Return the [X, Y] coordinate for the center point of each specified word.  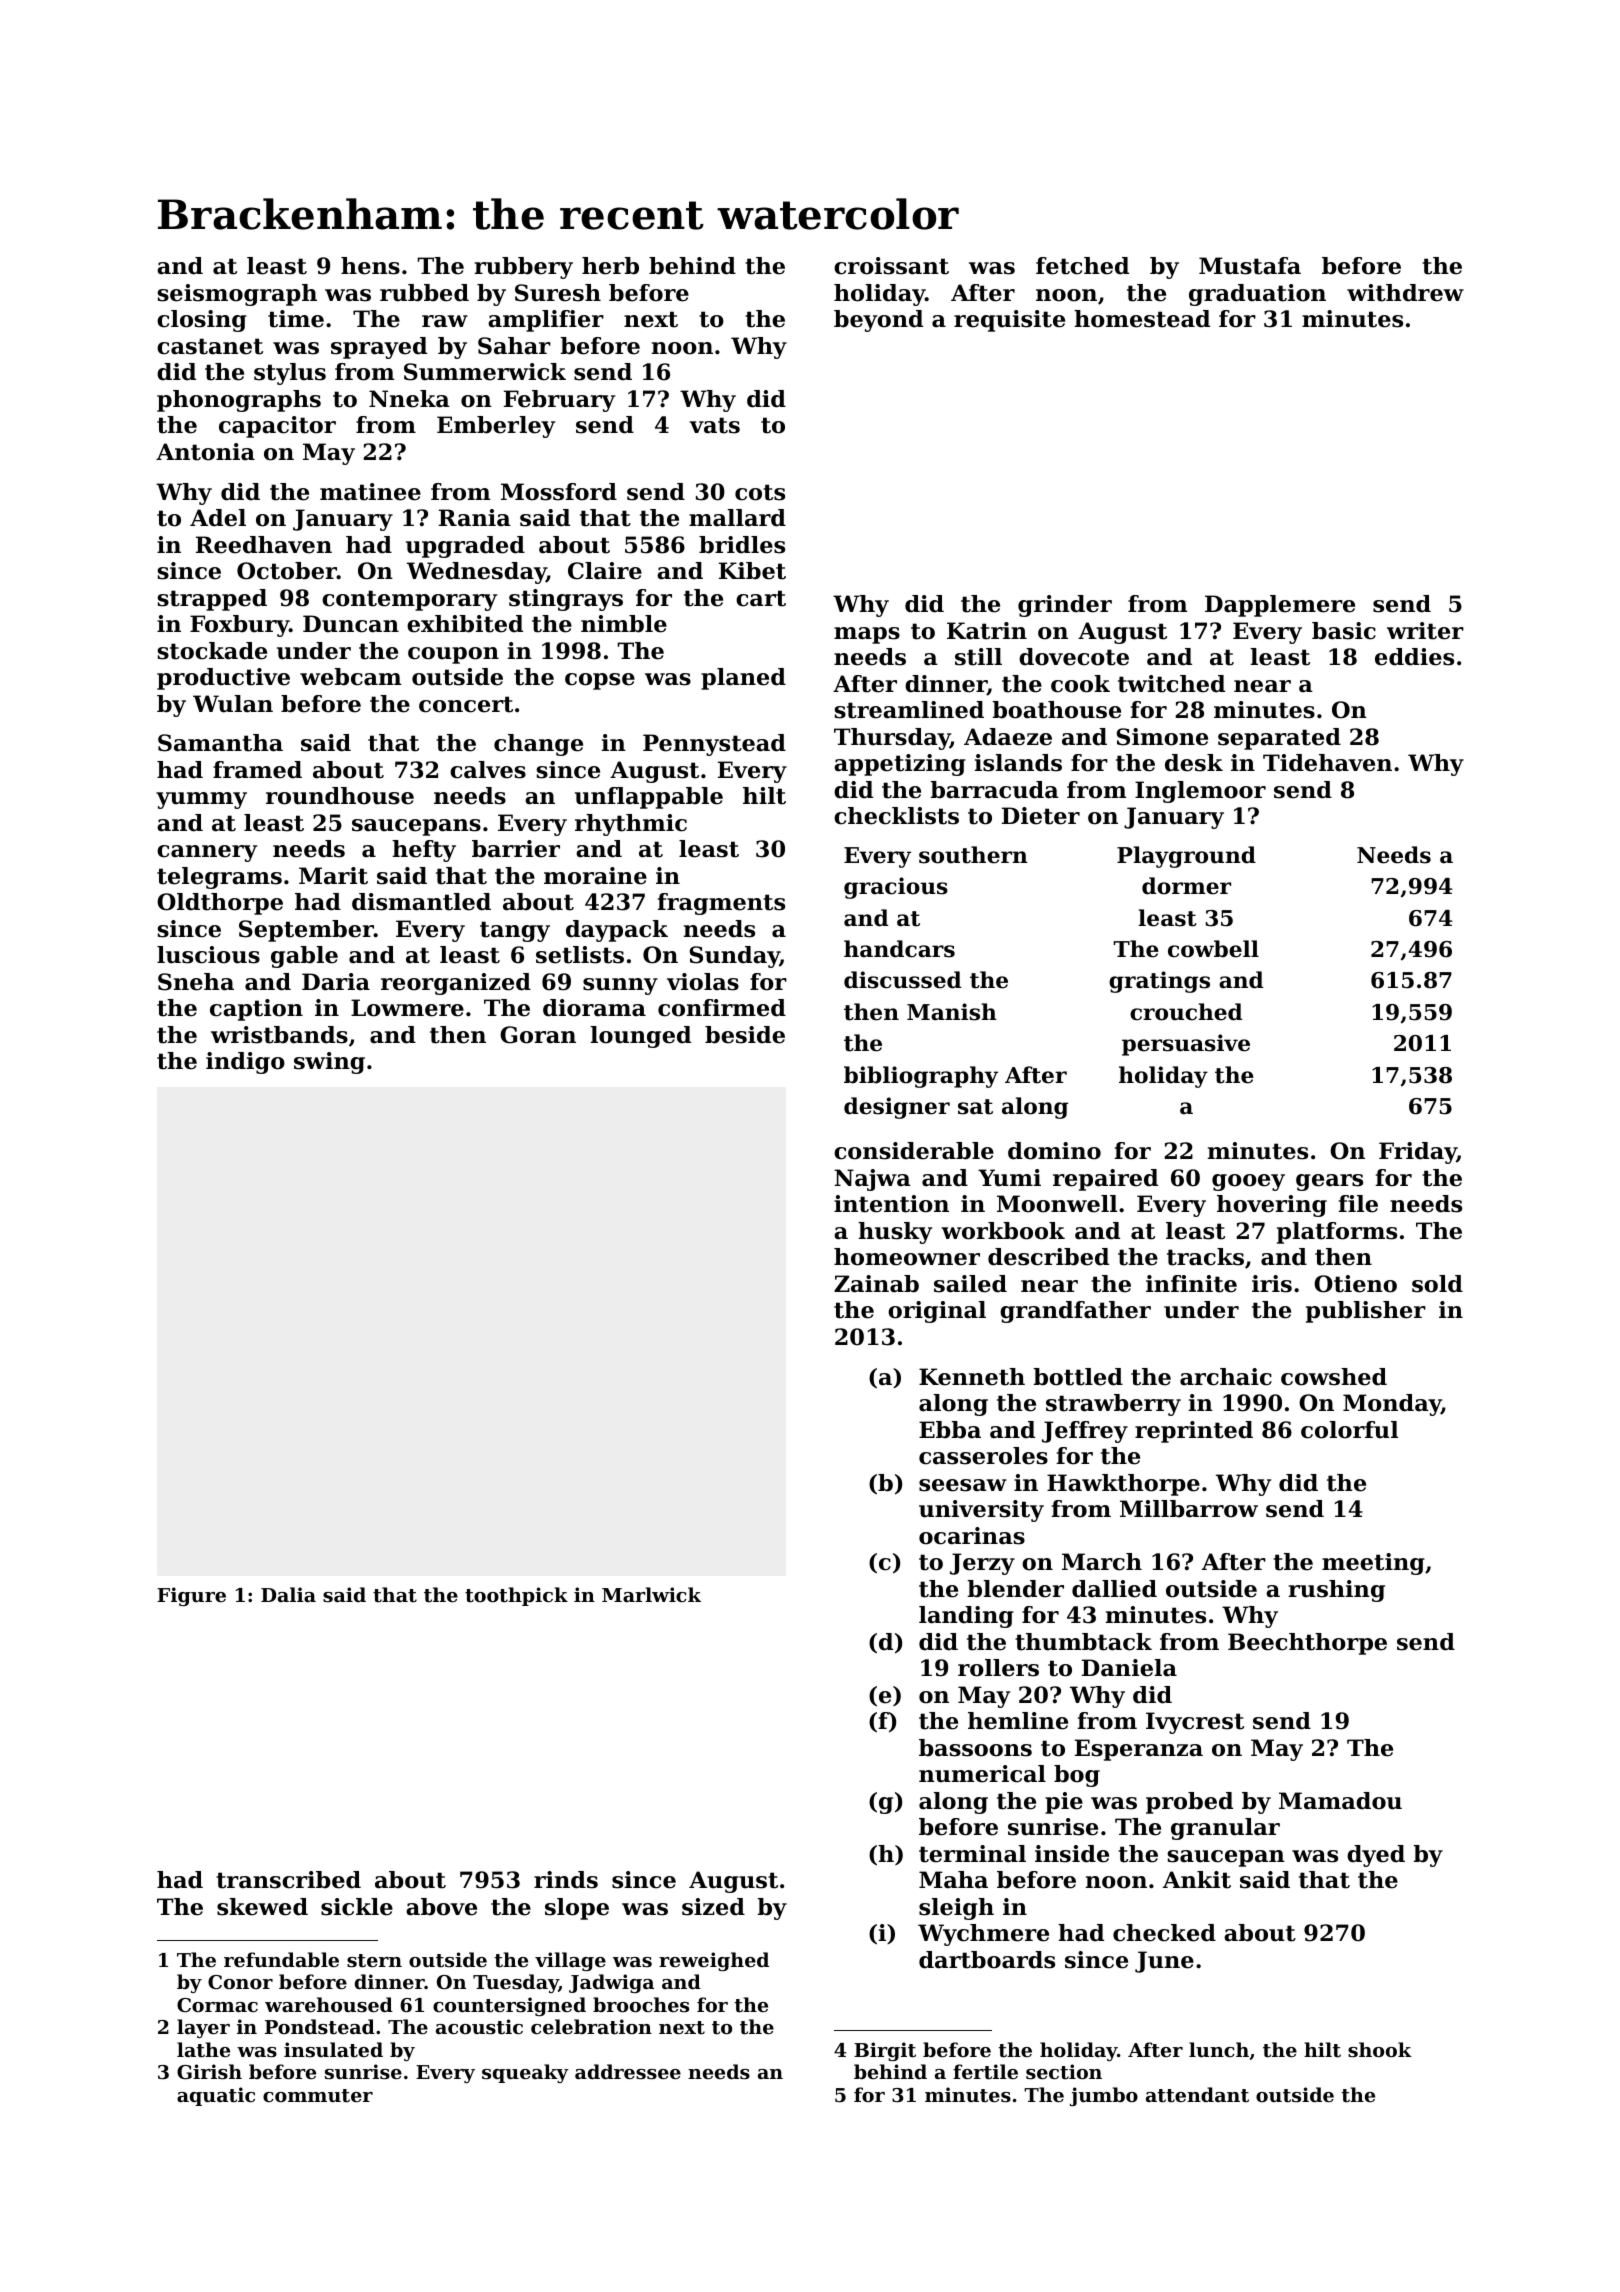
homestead [1142, 319]
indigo [245, 1063]
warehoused [329, 2004]
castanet [210, 346]
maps [867, 635]
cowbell [1213, 949]
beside [745, 1035]
